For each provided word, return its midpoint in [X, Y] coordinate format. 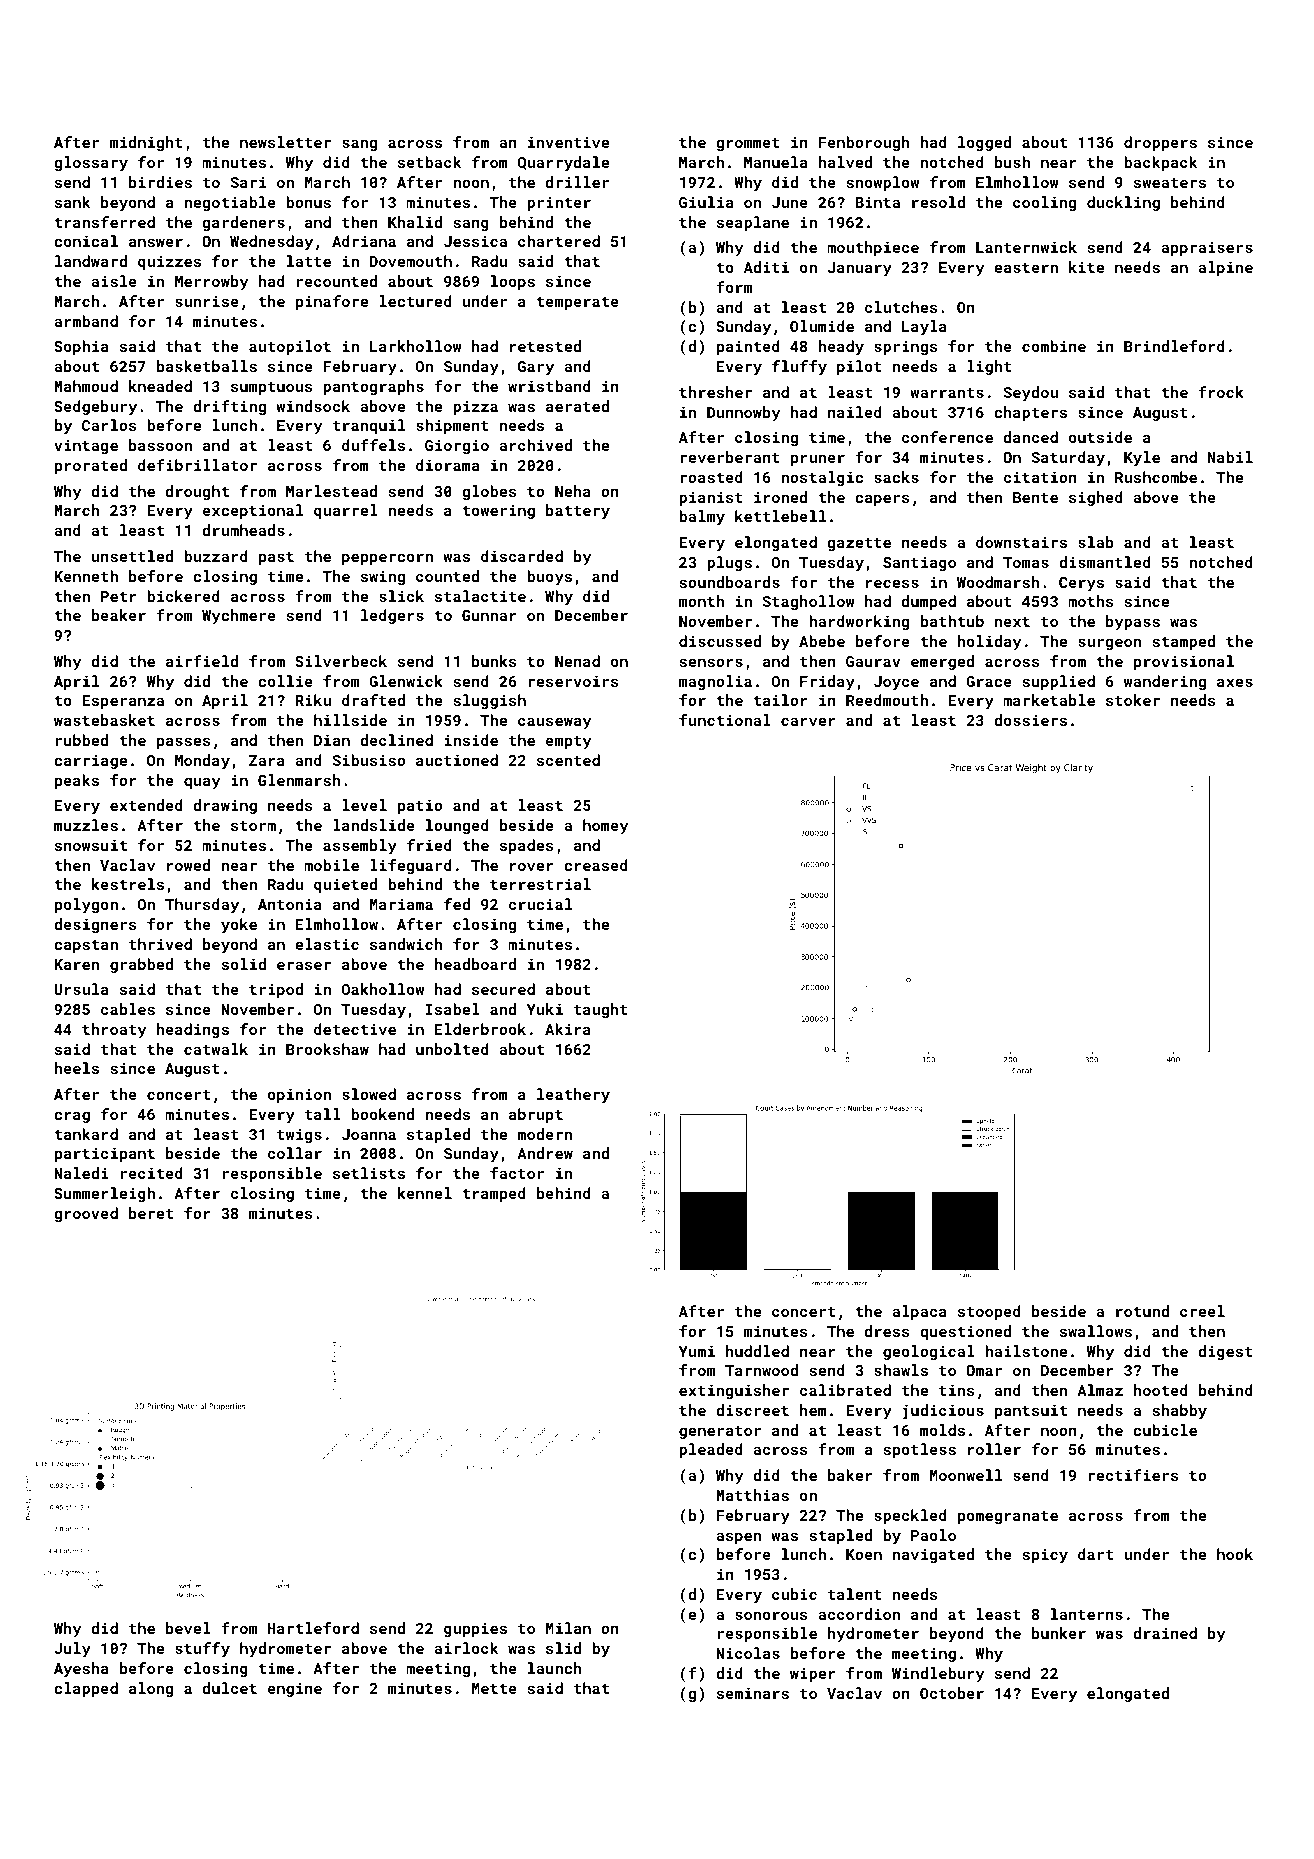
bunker [1059, 1633]
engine [295, 1689]
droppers [1160, 143]
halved [845, 162]
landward [91, 261]
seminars [753, 1693]
